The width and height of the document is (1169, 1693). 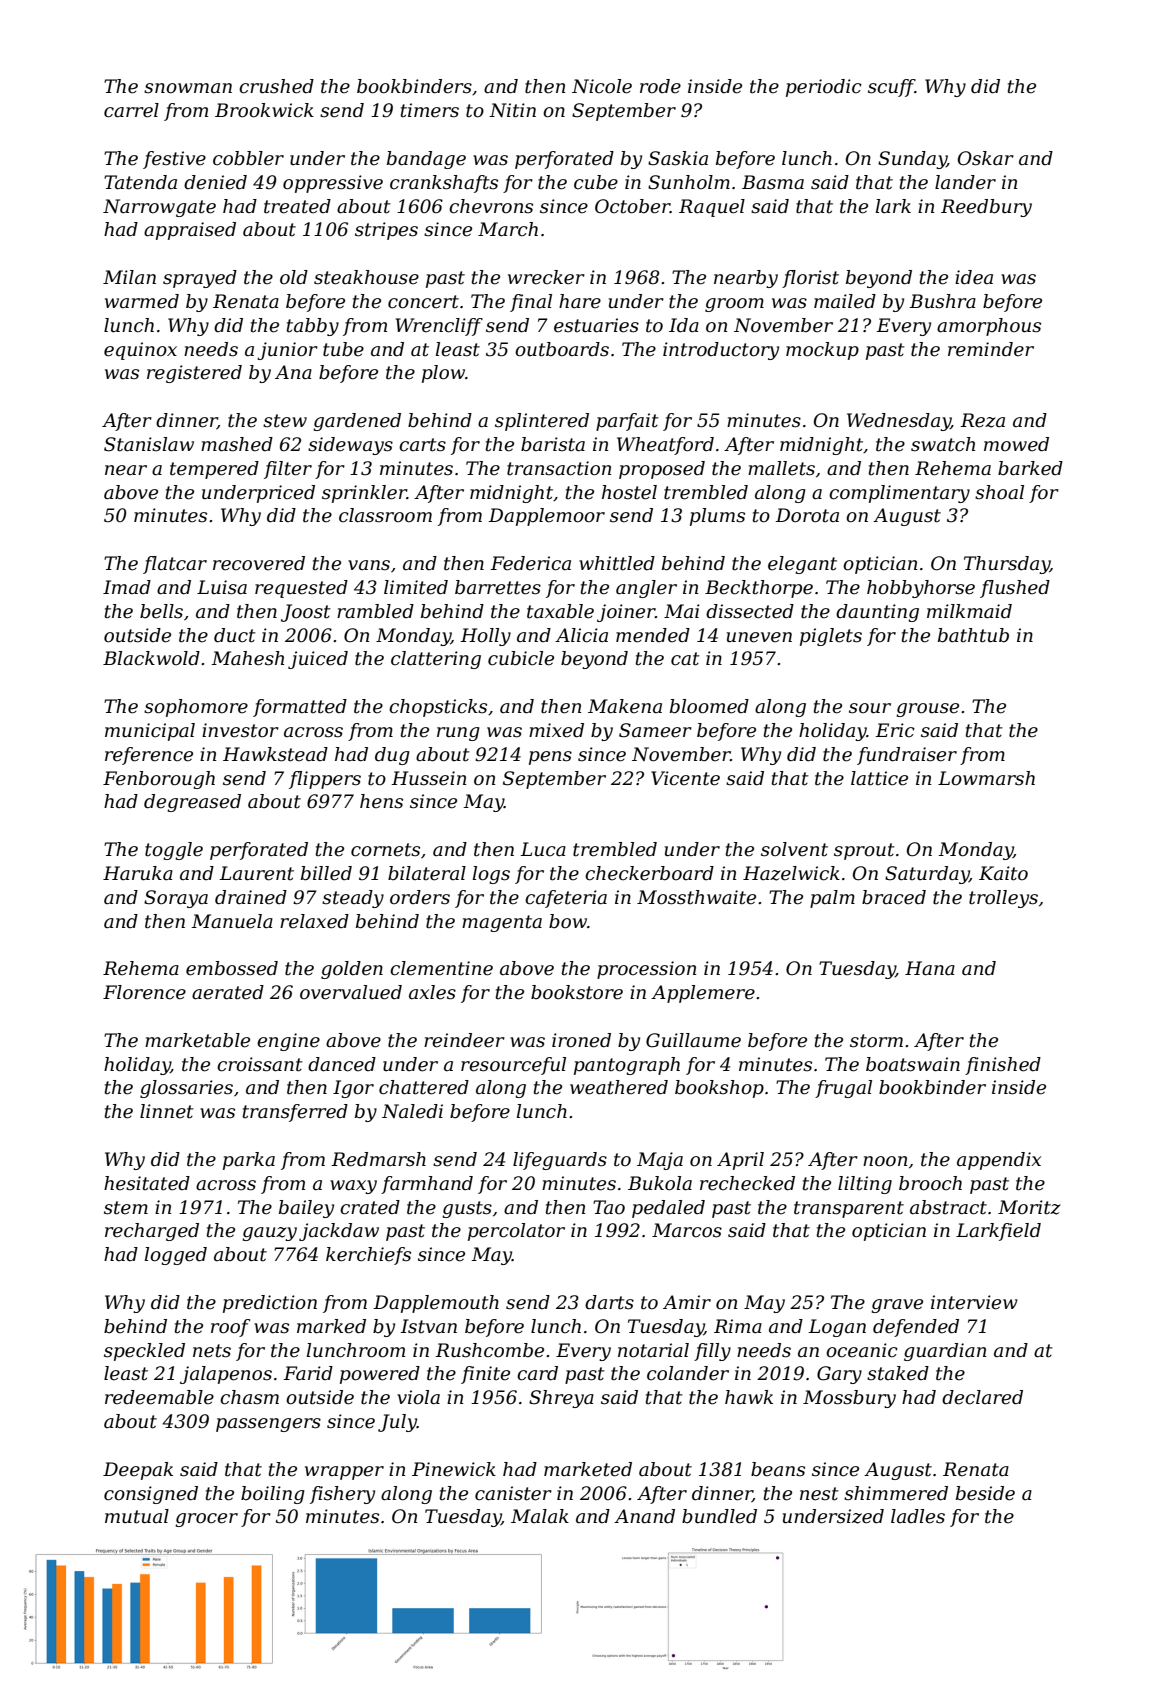 What do you see at coordinates (342, 1495) in the document?
I see `fishery` at bounding box center [342, 1495].
